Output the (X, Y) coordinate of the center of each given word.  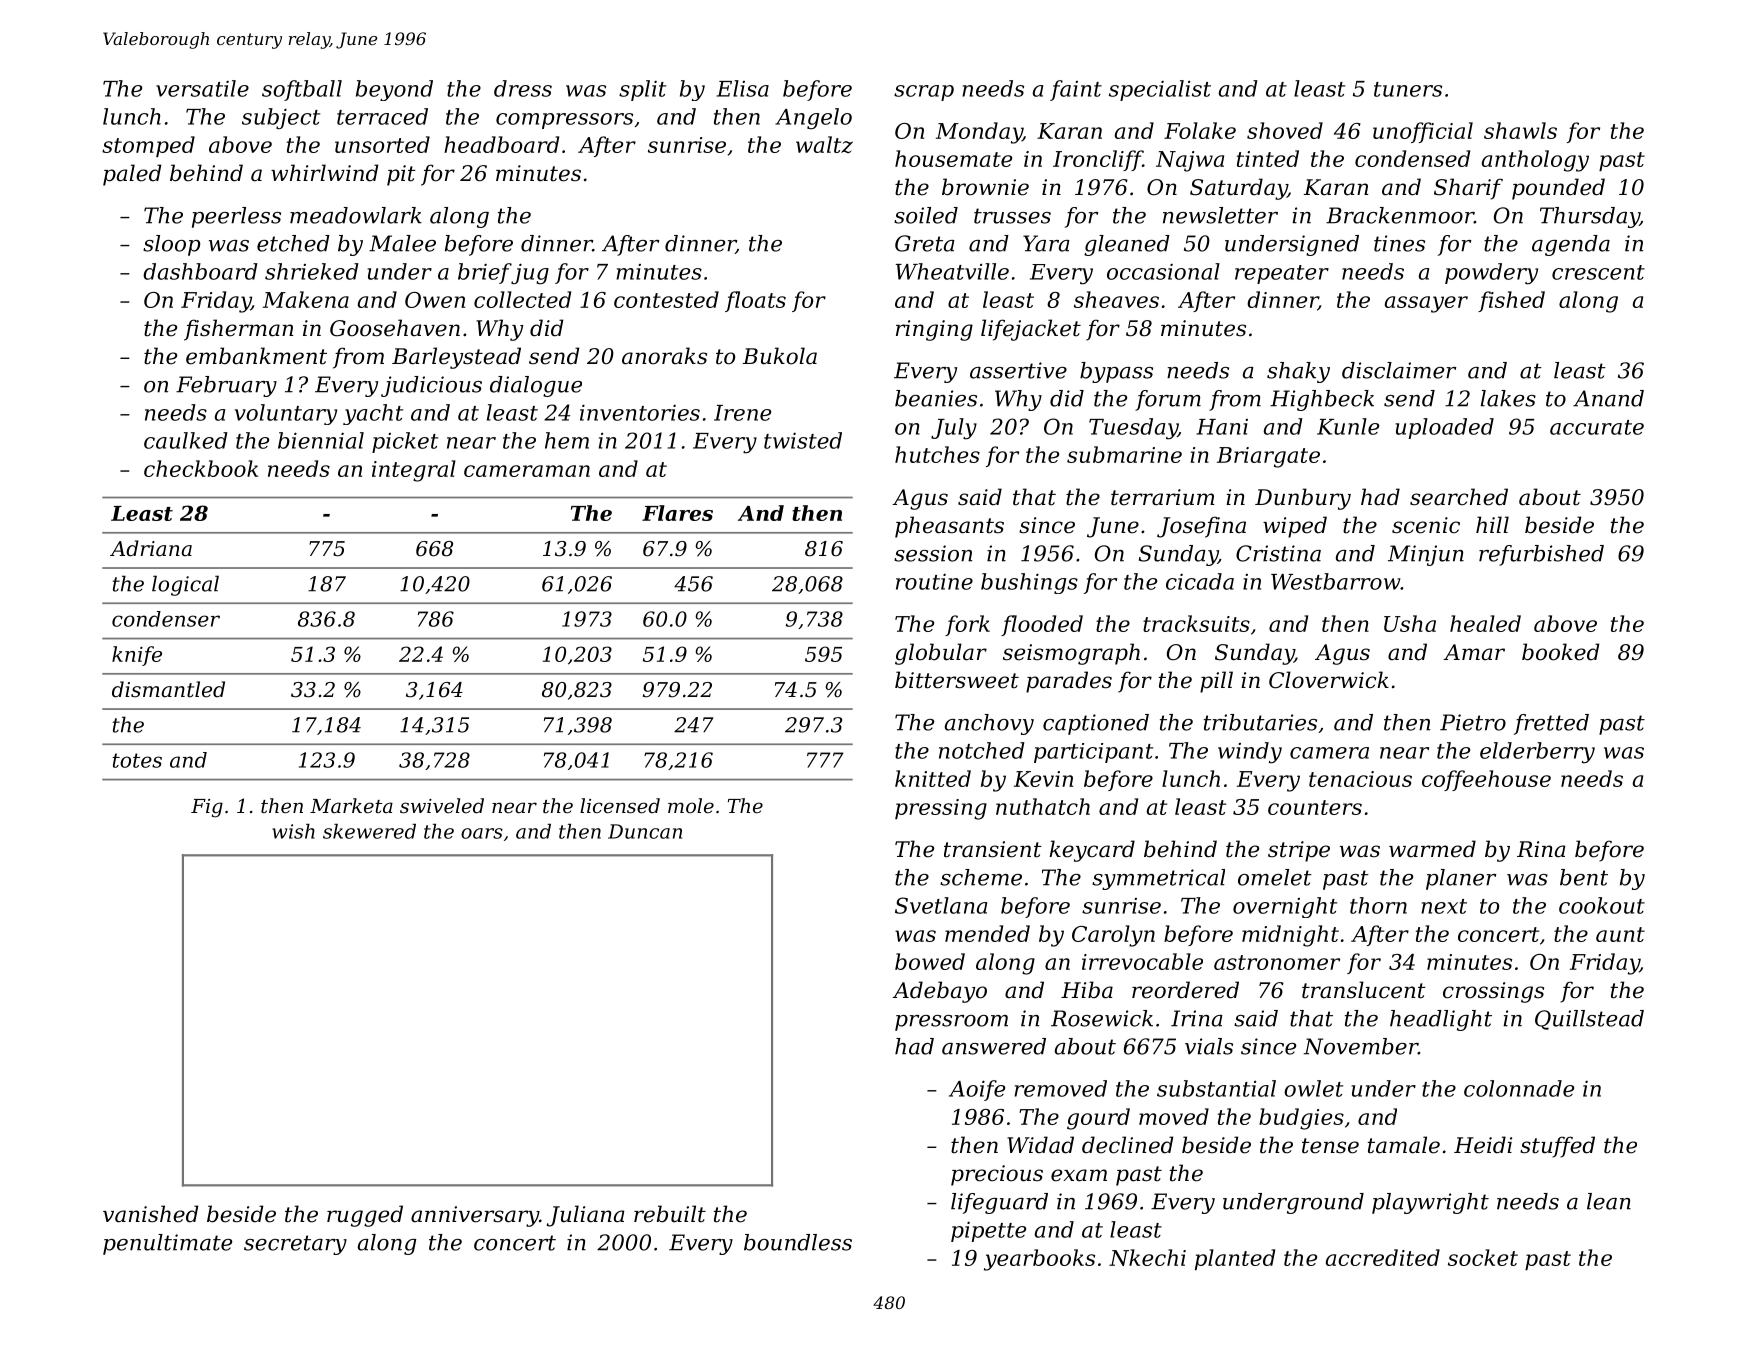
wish (293, 831)
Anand (1608, 398)
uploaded (1445, 428)
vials (1209, 1046)
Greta (925, 243)
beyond (394, 90)
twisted (803, 440)
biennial (321, 440)
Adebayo (939, 992)
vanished (150, 1214)
